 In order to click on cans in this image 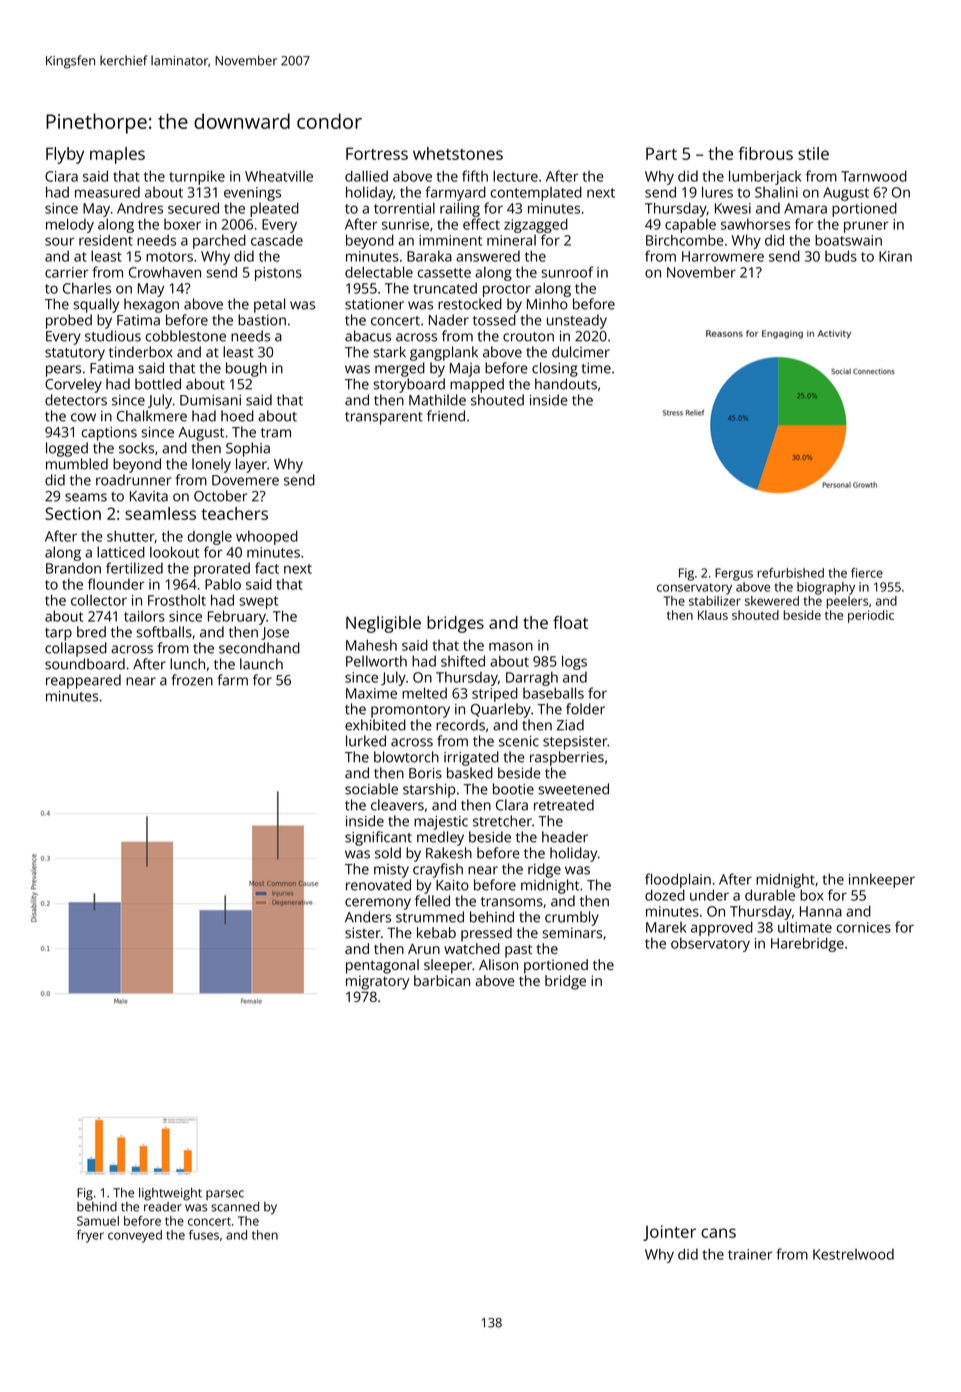, I will do `click(718, 1233)`.
